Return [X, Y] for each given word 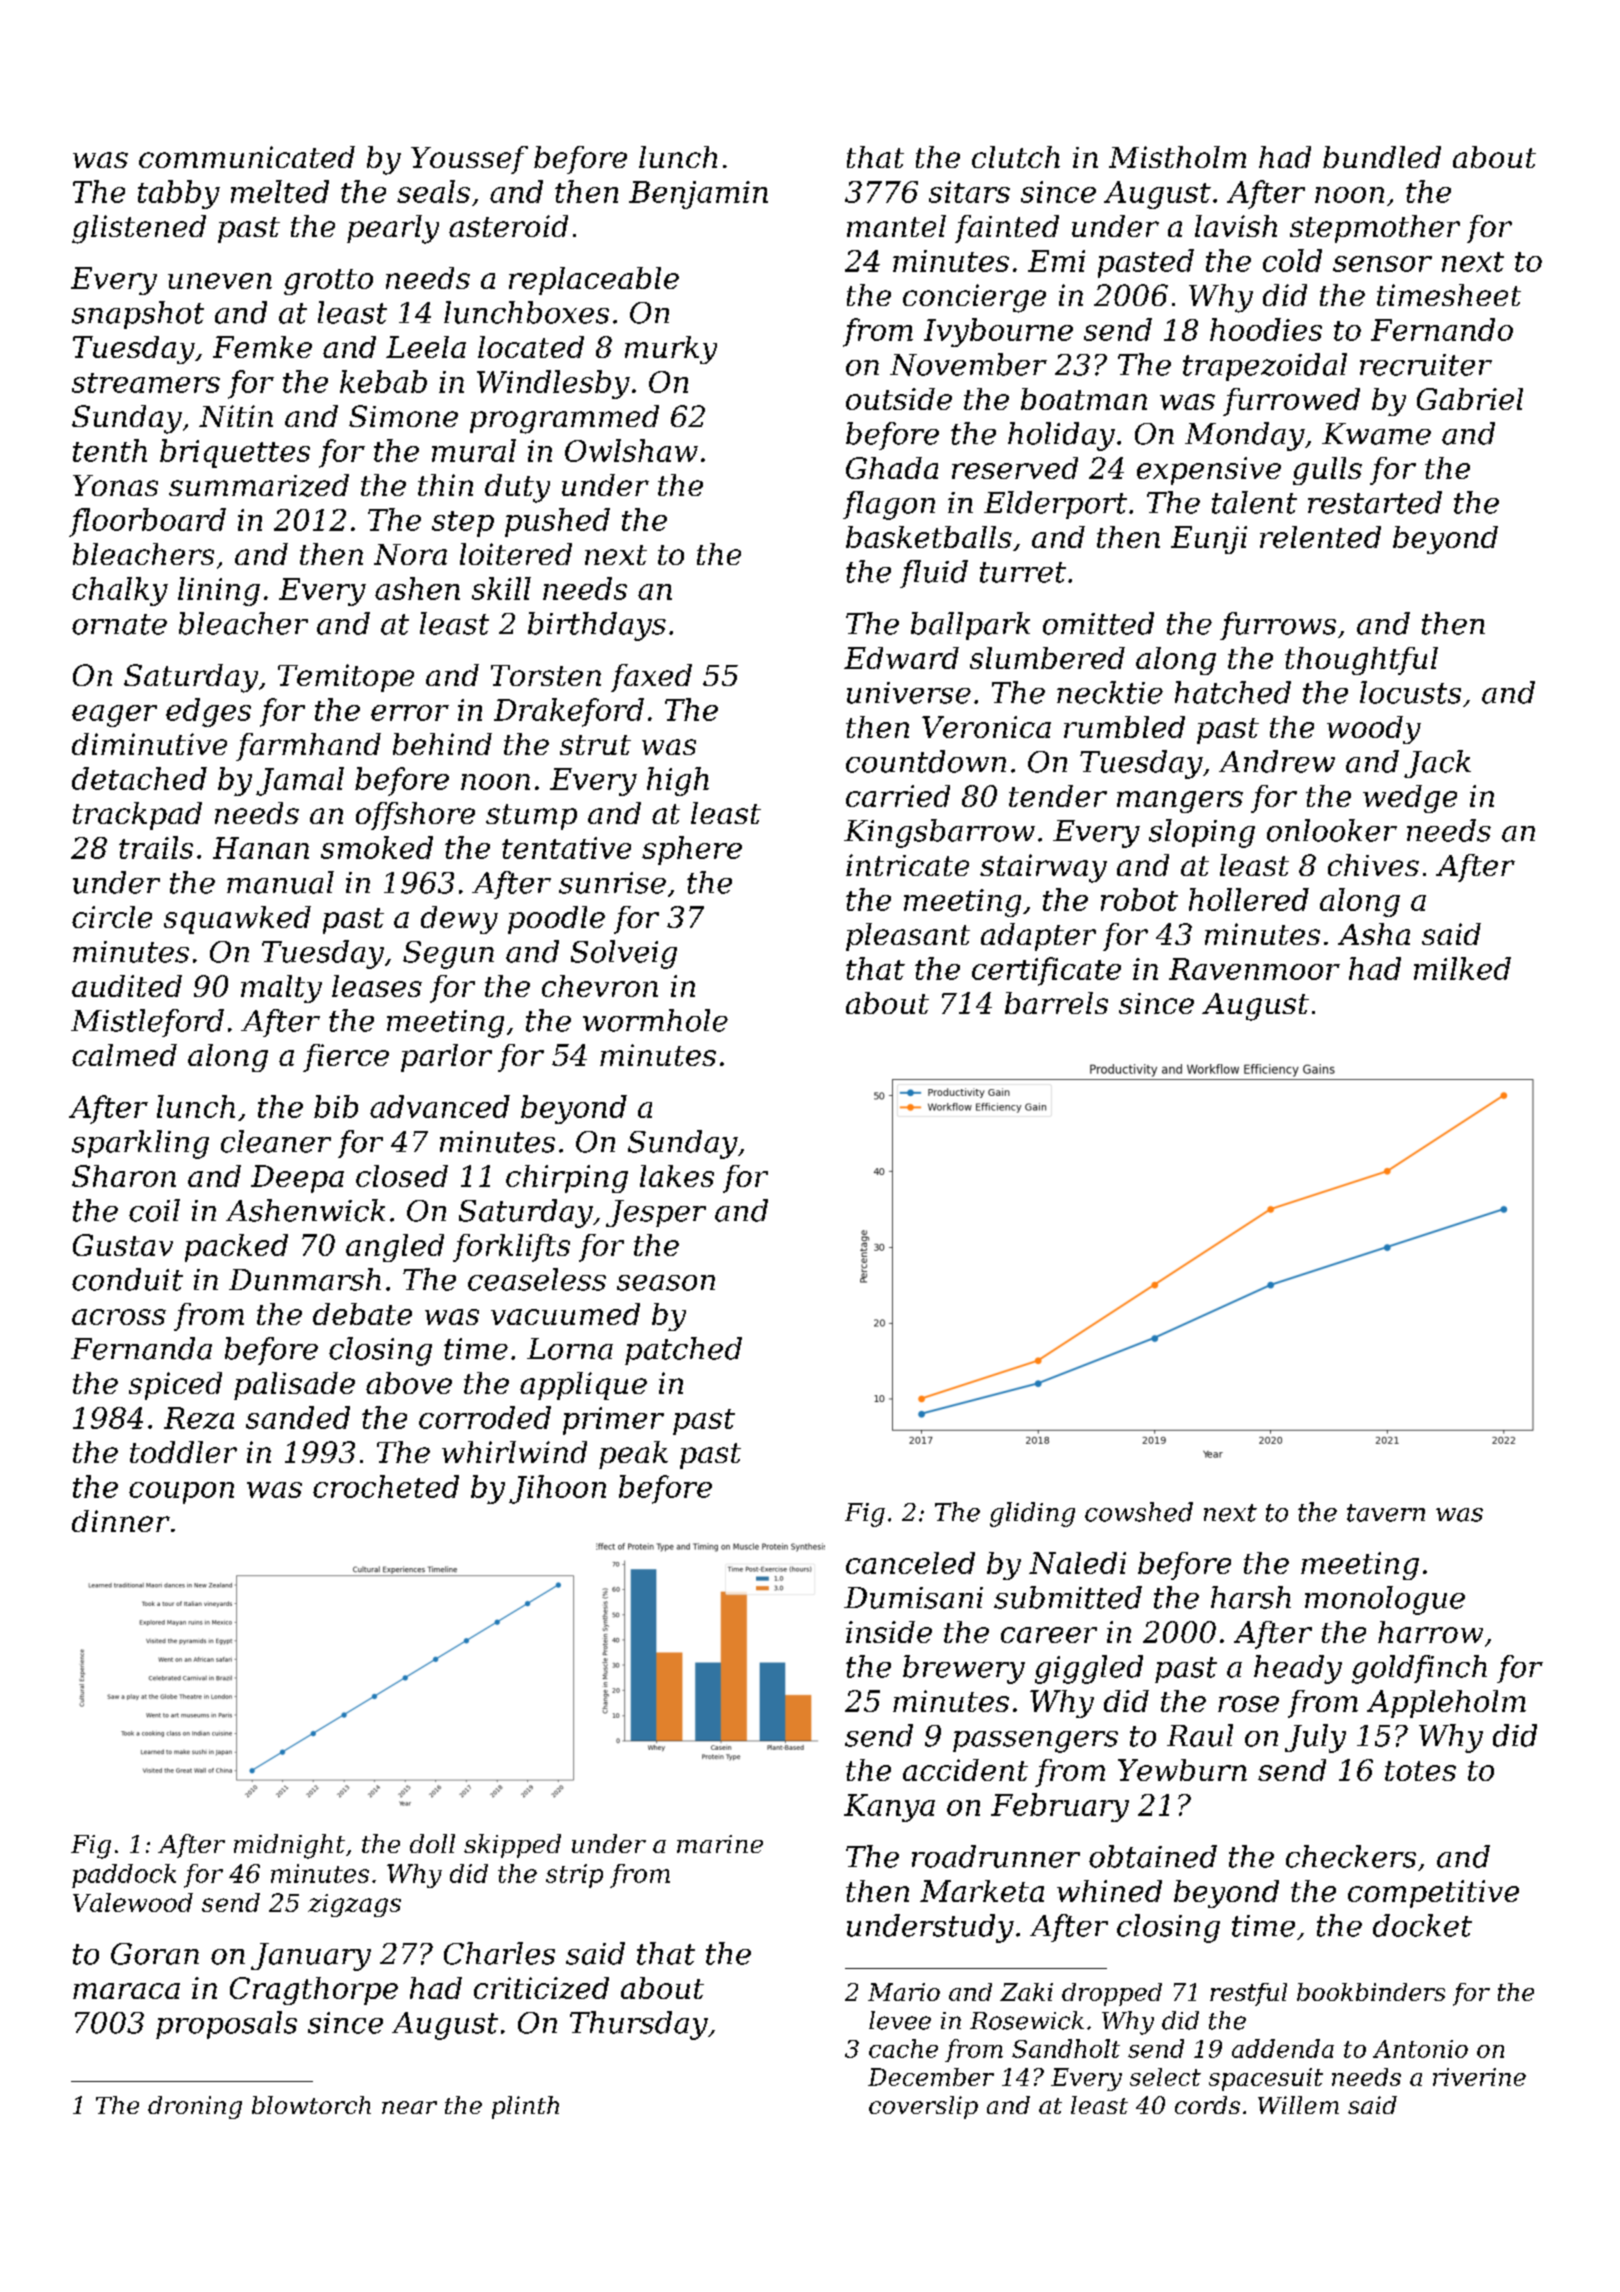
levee [900, 2020]
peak [633, 1455]
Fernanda [141, 1348]
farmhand [308, 747]
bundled [1382, 157]
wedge [1410, 799]
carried [898, 796]
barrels [1056, 1003]
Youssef [469, 160]
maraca [126, 1991]
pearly [393, 229]
